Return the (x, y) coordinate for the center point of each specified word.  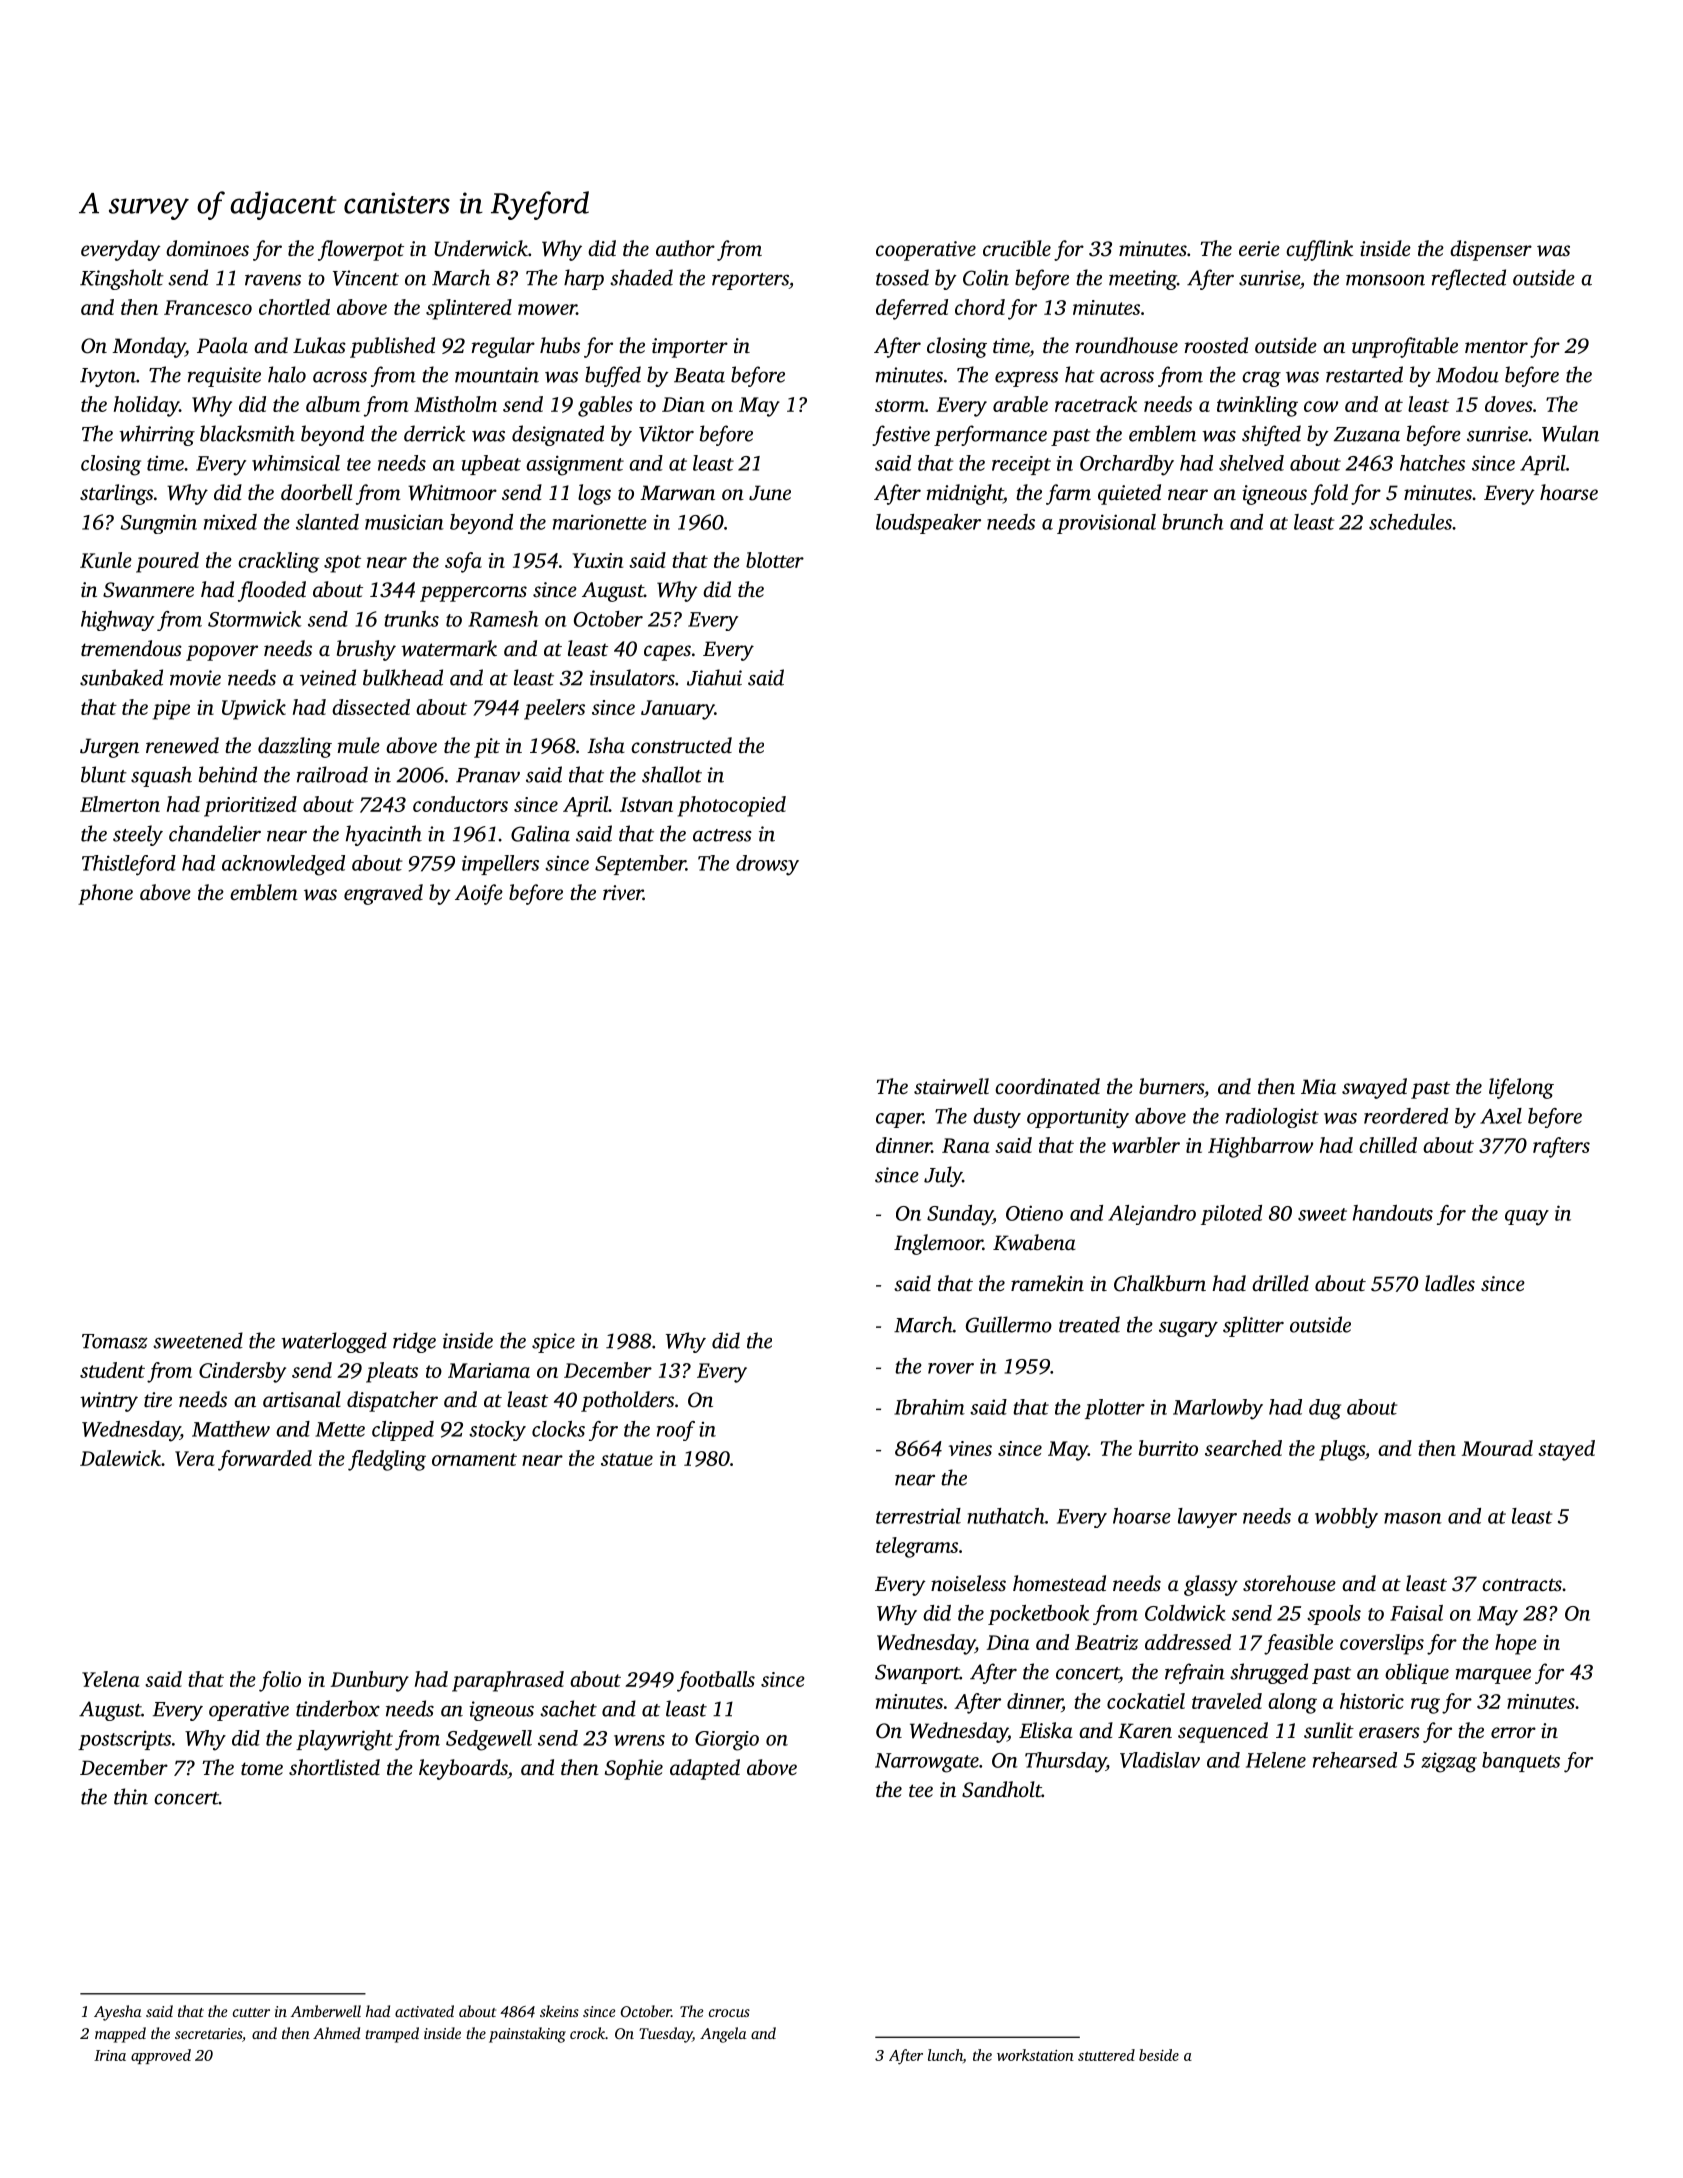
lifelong (1521, 1088)
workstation (1035, 2055)
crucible (1017, 248)
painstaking (527, 2035)
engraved (383, 894)
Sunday (960, 1215)
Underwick (481, 248)
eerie (1259, 248)
